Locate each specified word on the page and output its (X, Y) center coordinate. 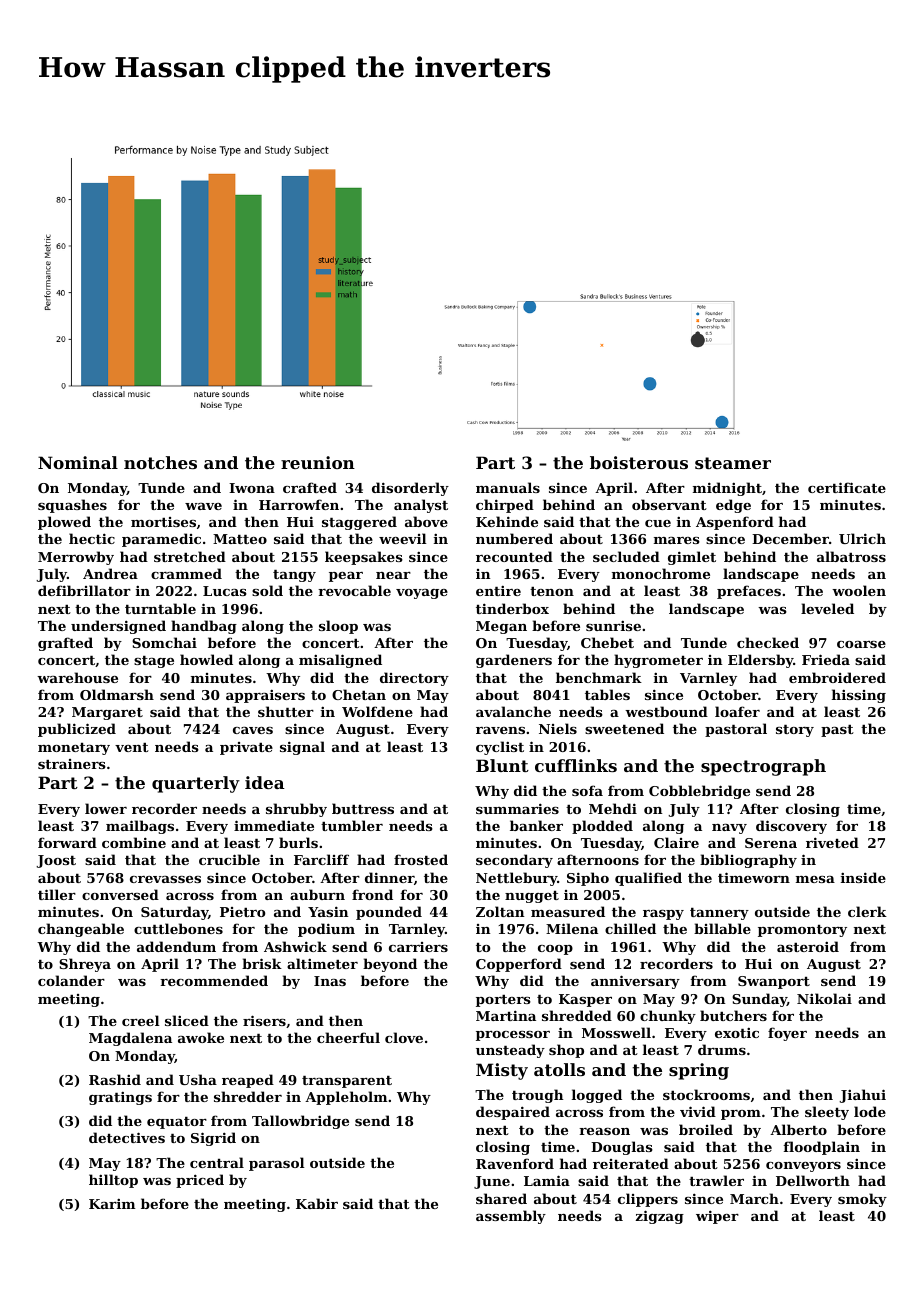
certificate (847, 487)
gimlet (692, 558)
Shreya (85, 965)
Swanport (774, 982)
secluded (626, 556)
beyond (390, 965)
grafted (65, 644)
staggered (359, 523)
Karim (112, 1204)
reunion (318, 462)
